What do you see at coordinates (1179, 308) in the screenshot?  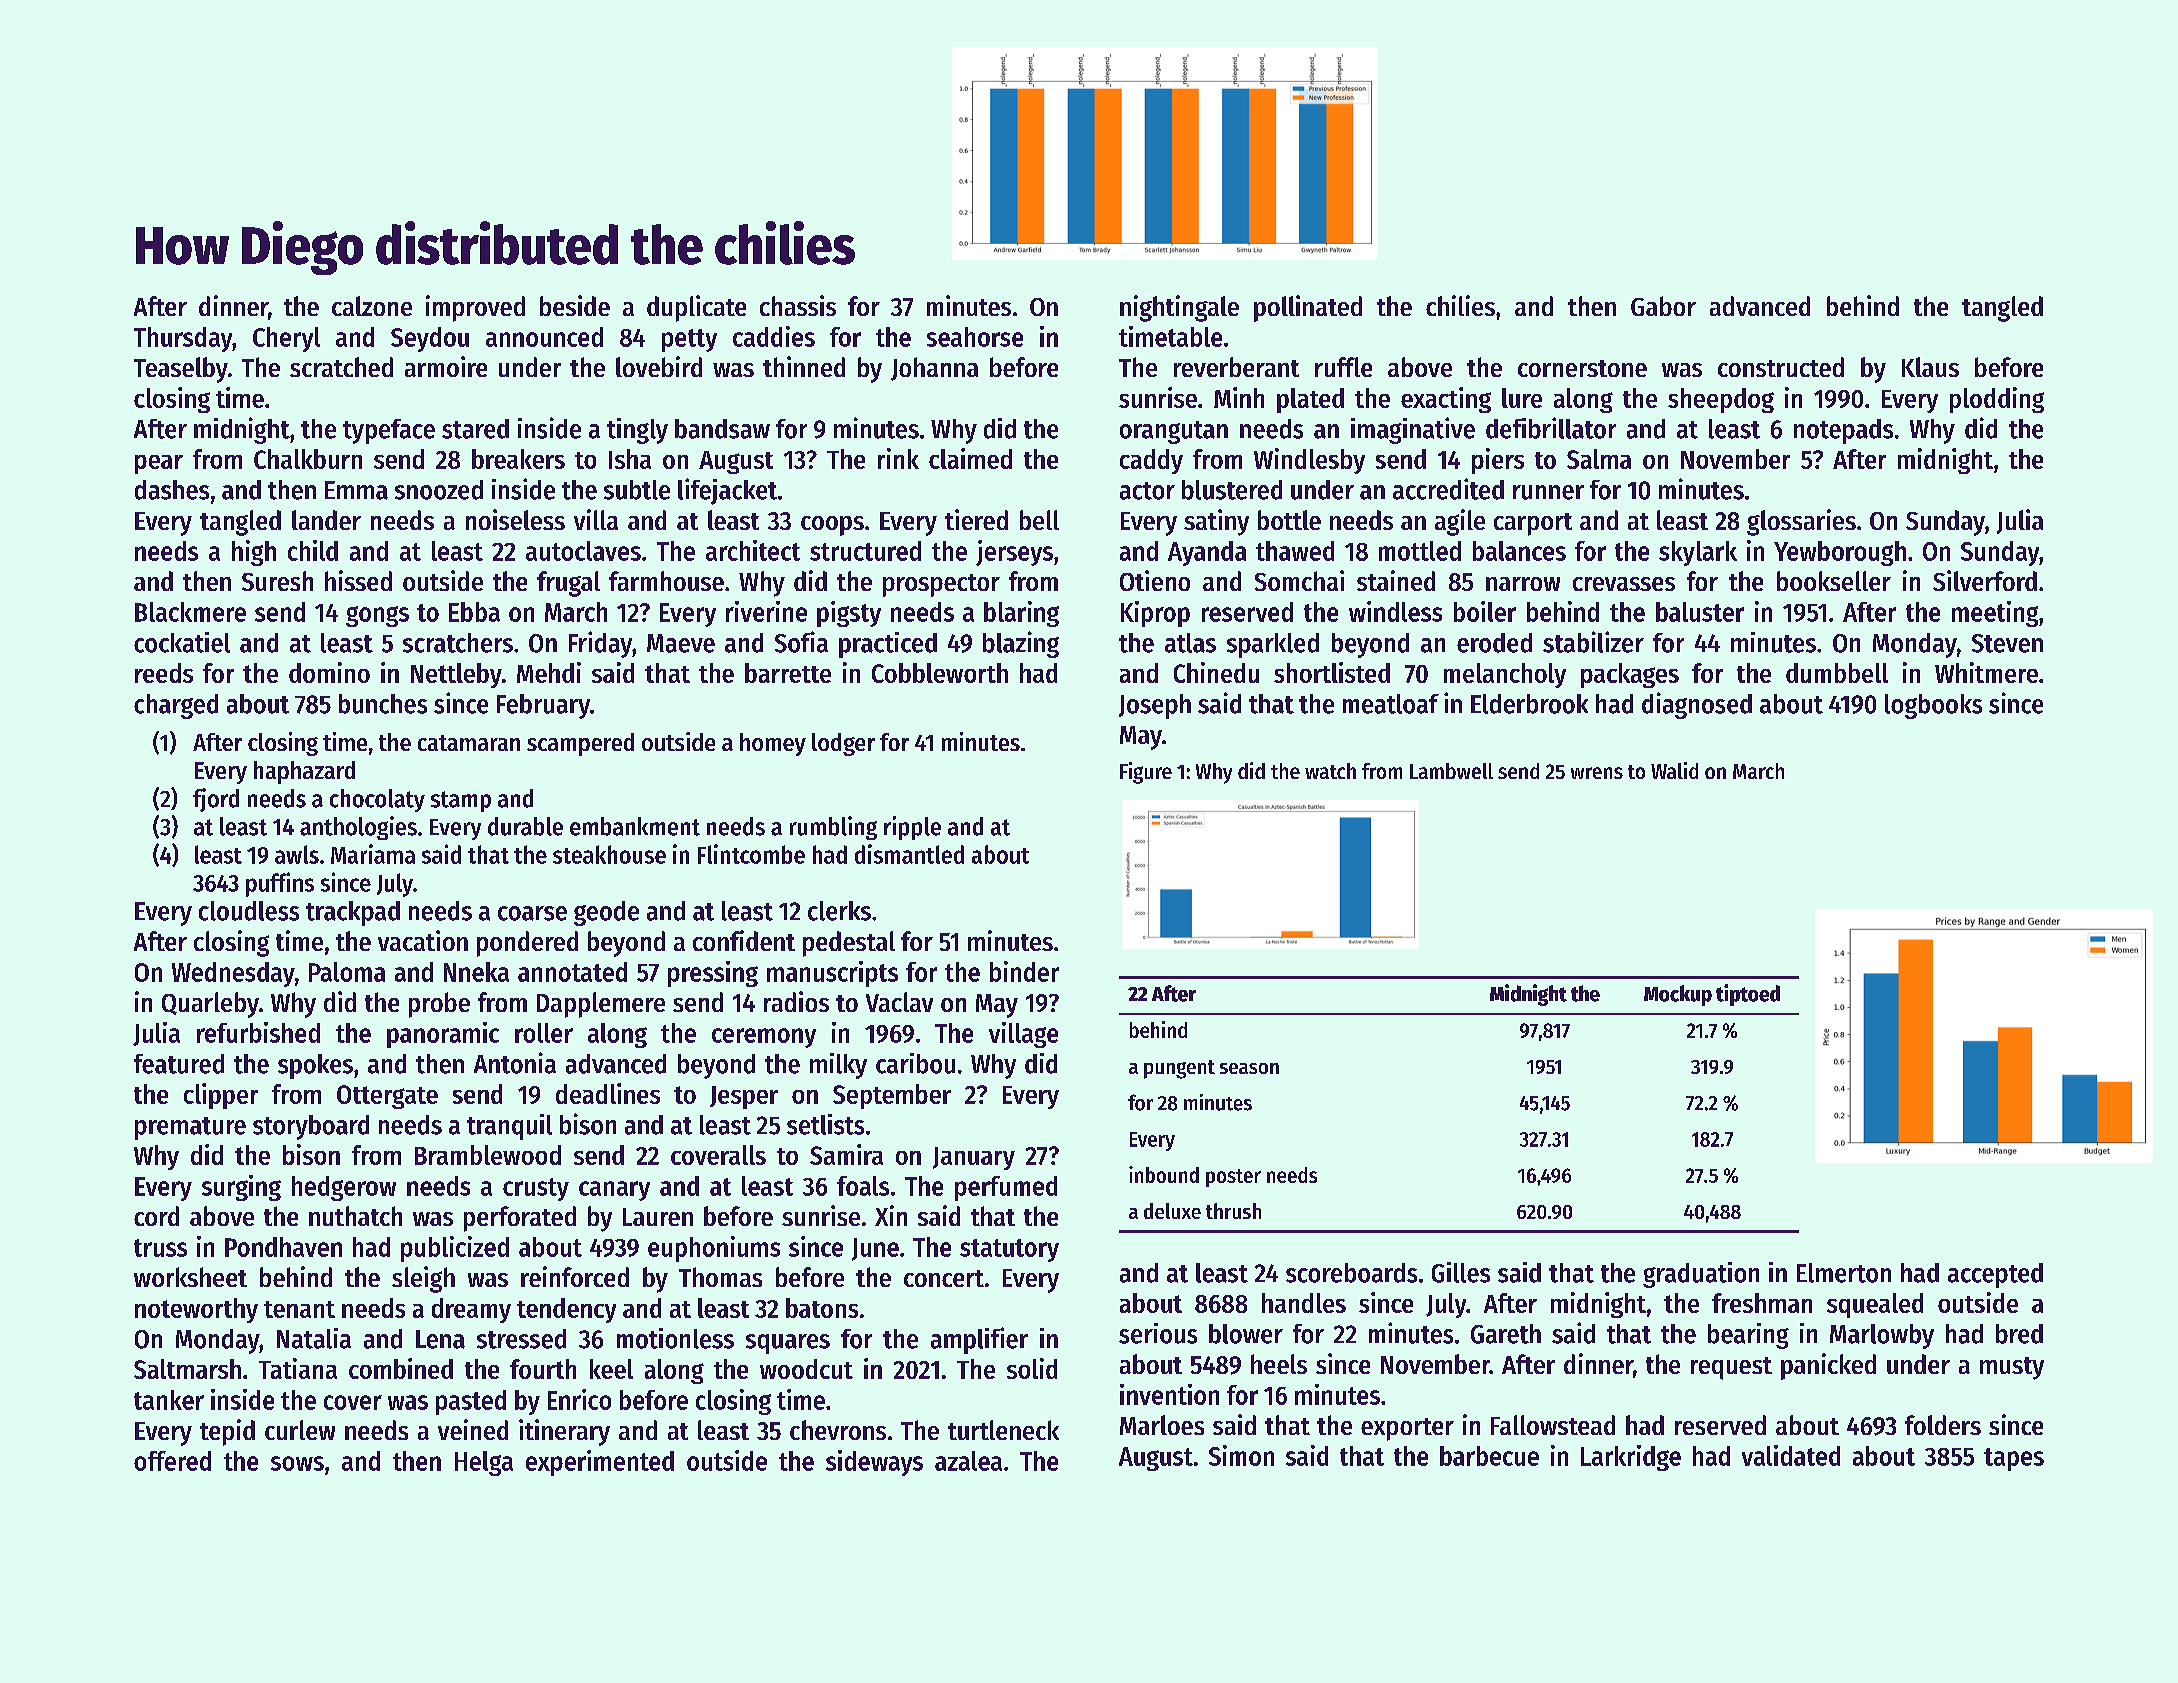 I see `nightingale` at bounding box center [1179, 308].
